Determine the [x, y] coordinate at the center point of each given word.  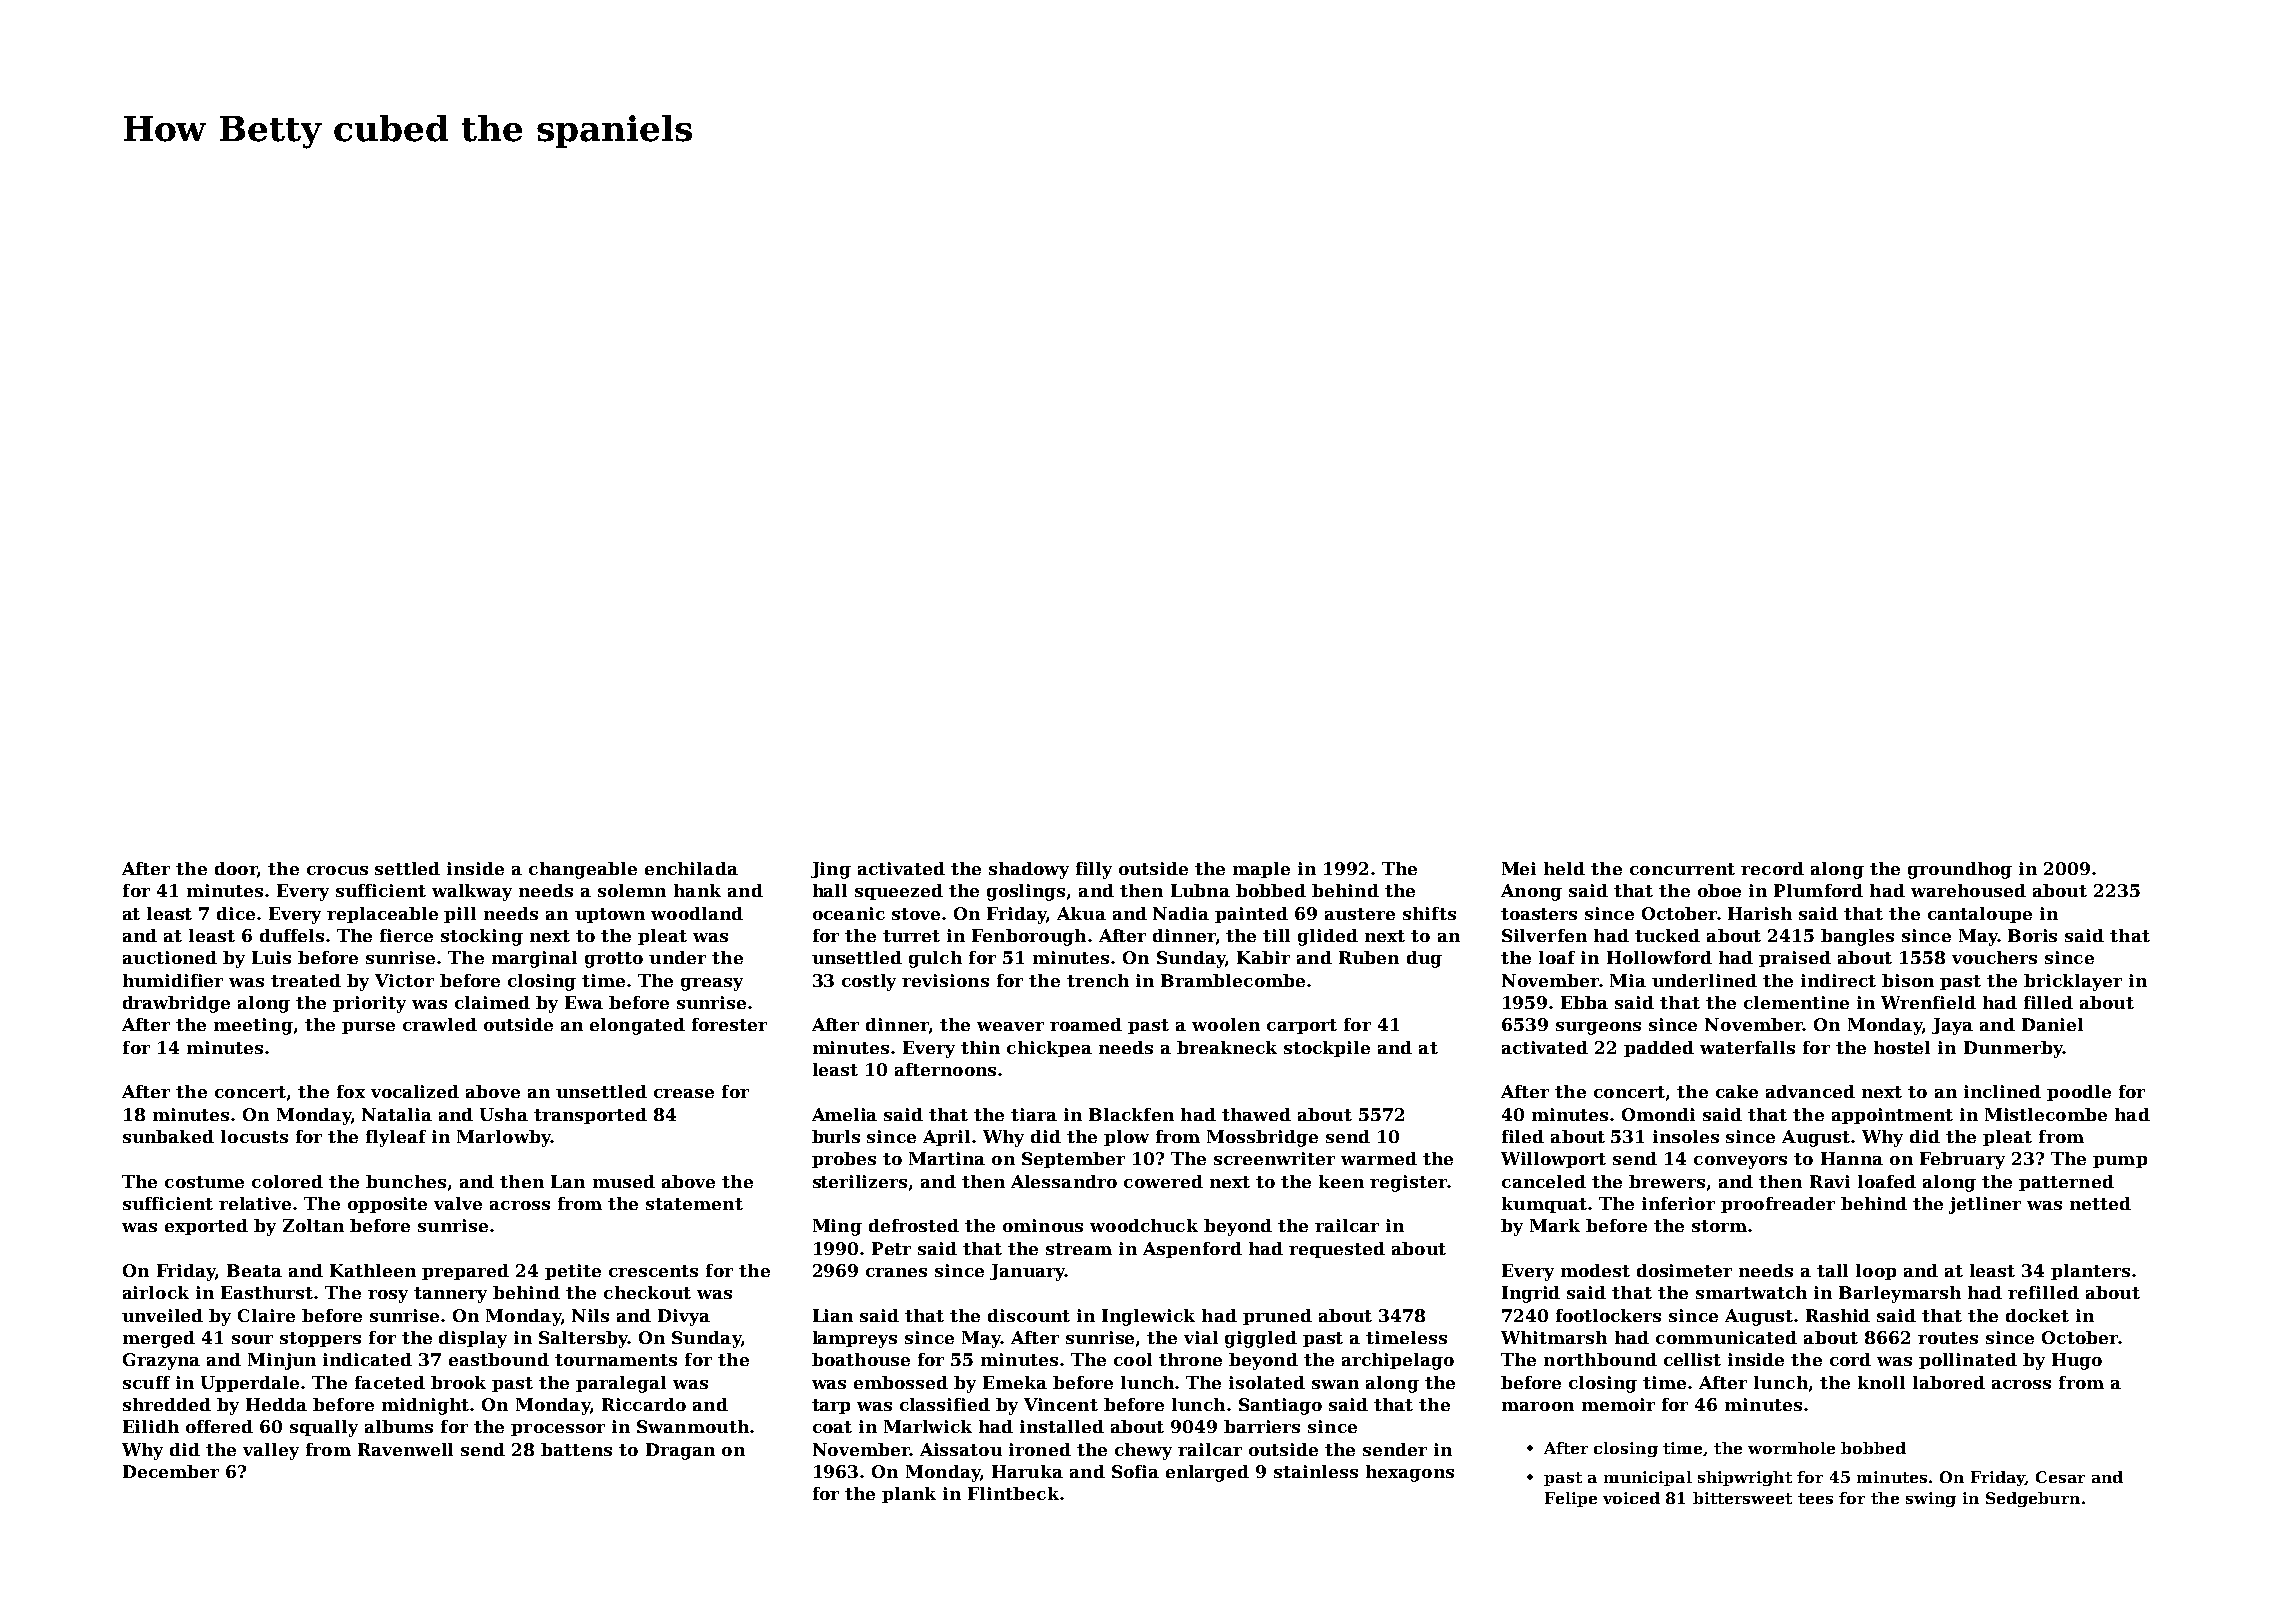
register [1408, 1183]
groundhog [1960, 870]
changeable [583, 870]
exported [206, 1227]
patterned [2066, 1183]
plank [909, 1495]
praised [1795, 959]
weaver [1010, 1026]
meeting [253, 1026]
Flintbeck [1013, 1493]
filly [1094, 870]
